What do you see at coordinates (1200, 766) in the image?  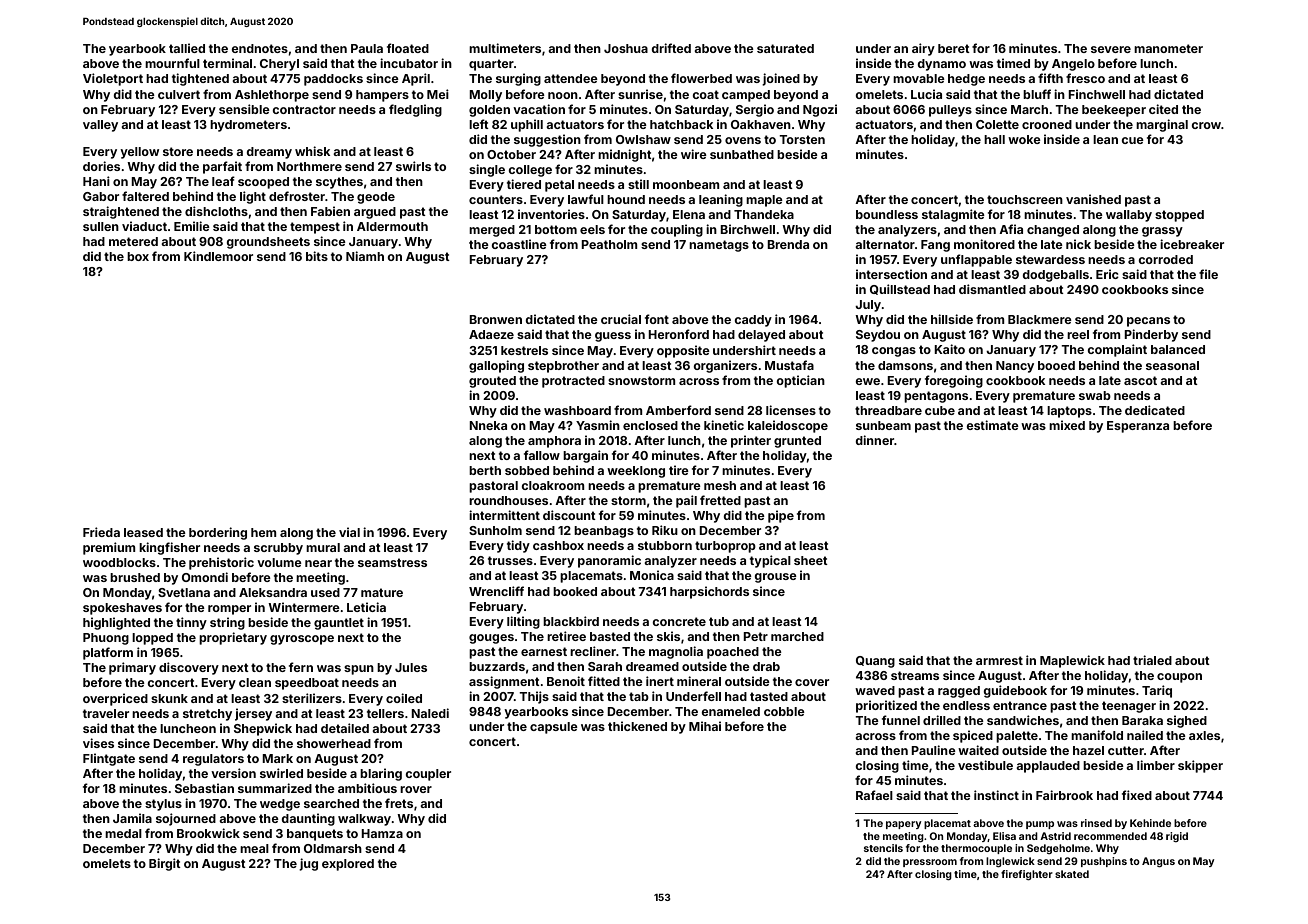 I see `skipper` at bounding box center [1200, 766].
